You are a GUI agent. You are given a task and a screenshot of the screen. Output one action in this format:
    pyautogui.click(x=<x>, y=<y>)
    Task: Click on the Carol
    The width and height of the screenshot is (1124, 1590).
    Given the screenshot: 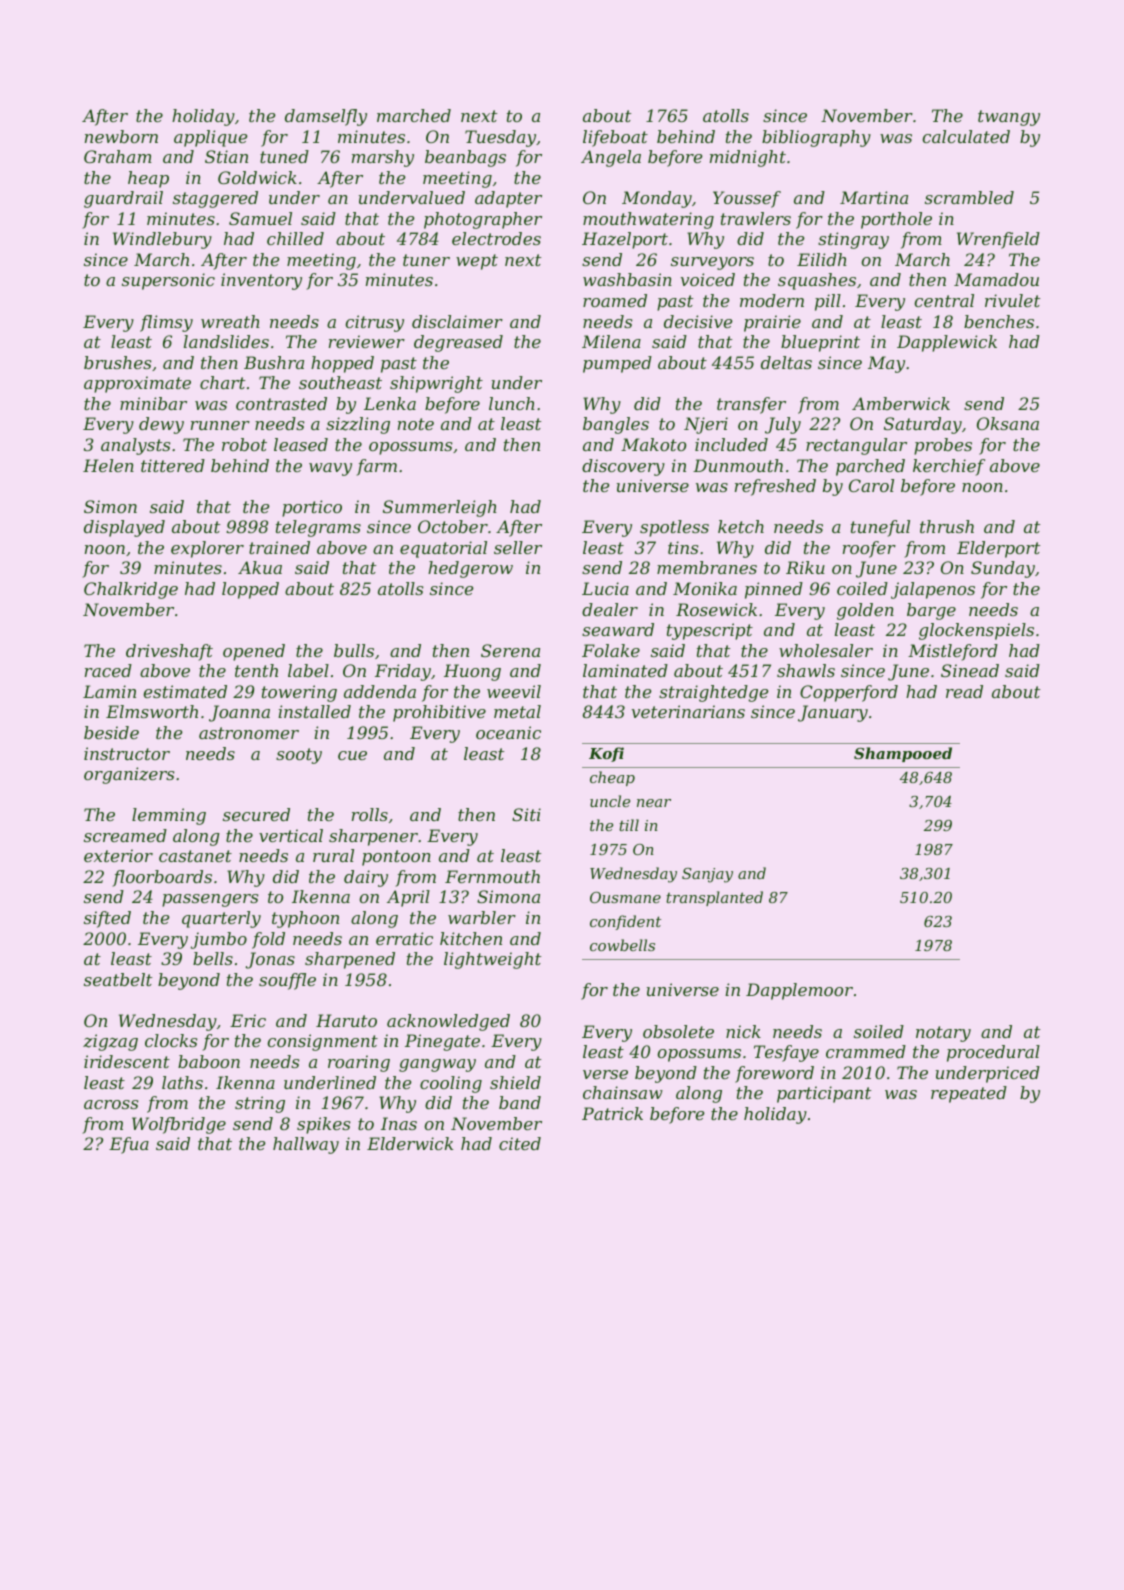 What is the action you would take?
    pyautogui.click(x=871, y=485)
